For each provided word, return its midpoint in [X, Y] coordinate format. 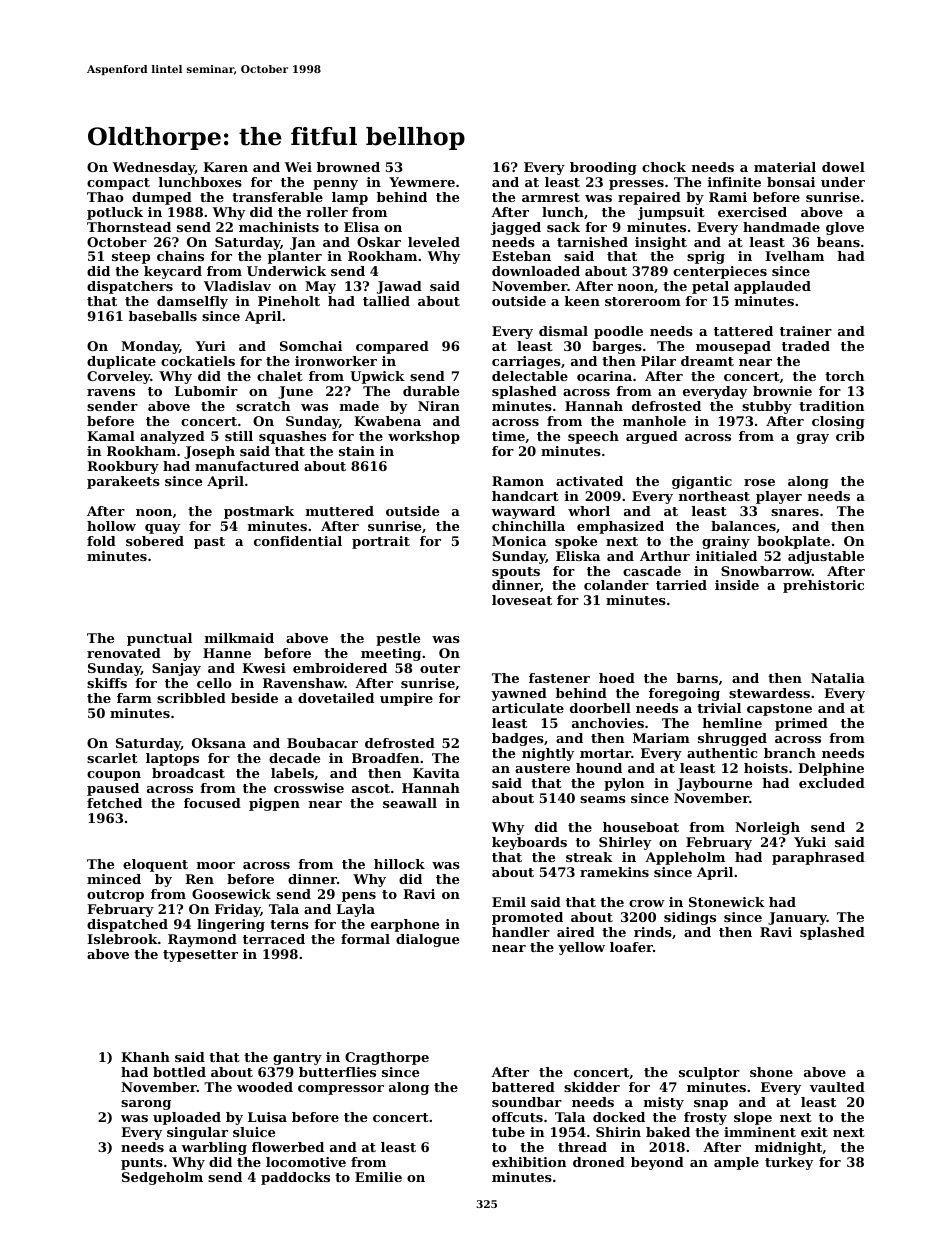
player [779, 497]
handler [521, 932]
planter [295, 257]
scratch [263, 406]
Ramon [518, 481]
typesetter [200, 956]
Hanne [227, 653]
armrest [551, 197]
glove [845, 228]
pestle [398, 639]
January [797, 918]
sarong [146, 1105]
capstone [779, 710]
